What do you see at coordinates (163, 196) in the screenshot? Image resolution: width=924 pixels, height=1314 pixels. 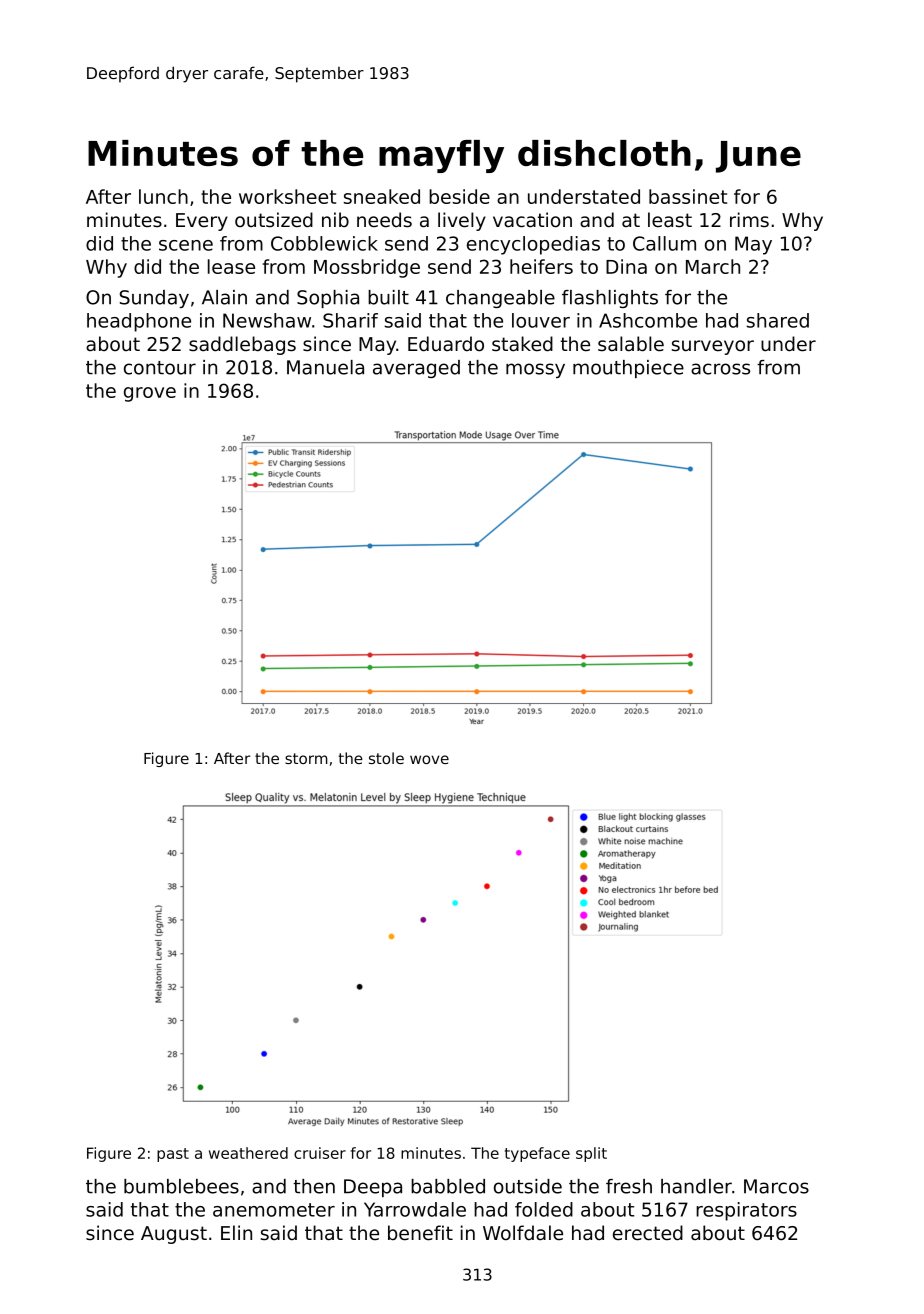 I see `lunch` at bounding box center [163, 196].
